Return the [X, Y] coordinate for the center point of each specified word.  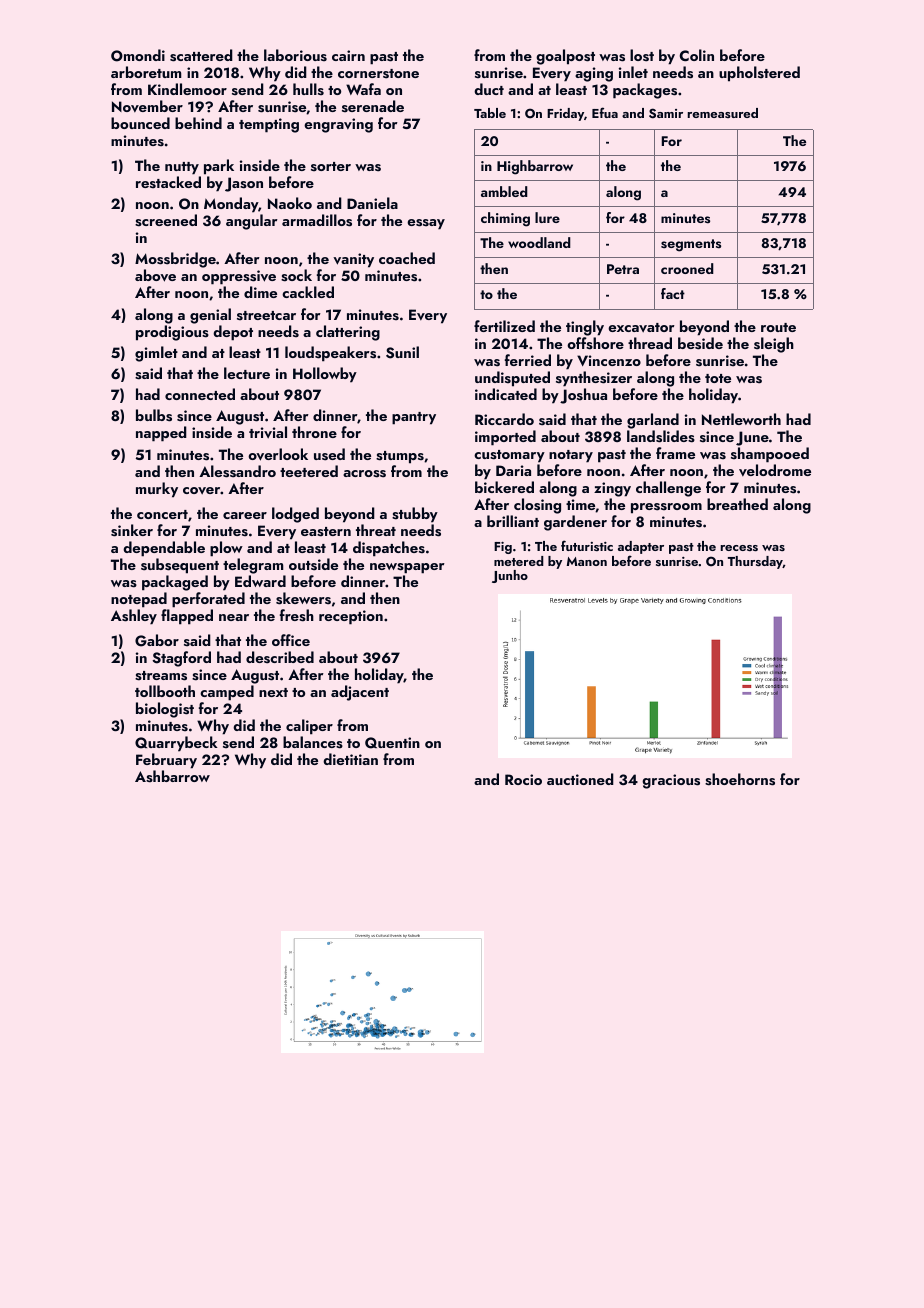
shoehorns [740, 779]
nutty [182, 168]
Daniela [372, 203]
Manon [587, 561]
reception [351, 617]
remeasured [723, 113]
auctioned [580, 779]
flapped [187, 617]
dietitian [350, 759]
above [155, 275]
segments [691, 245]
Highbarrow [535, 167]
